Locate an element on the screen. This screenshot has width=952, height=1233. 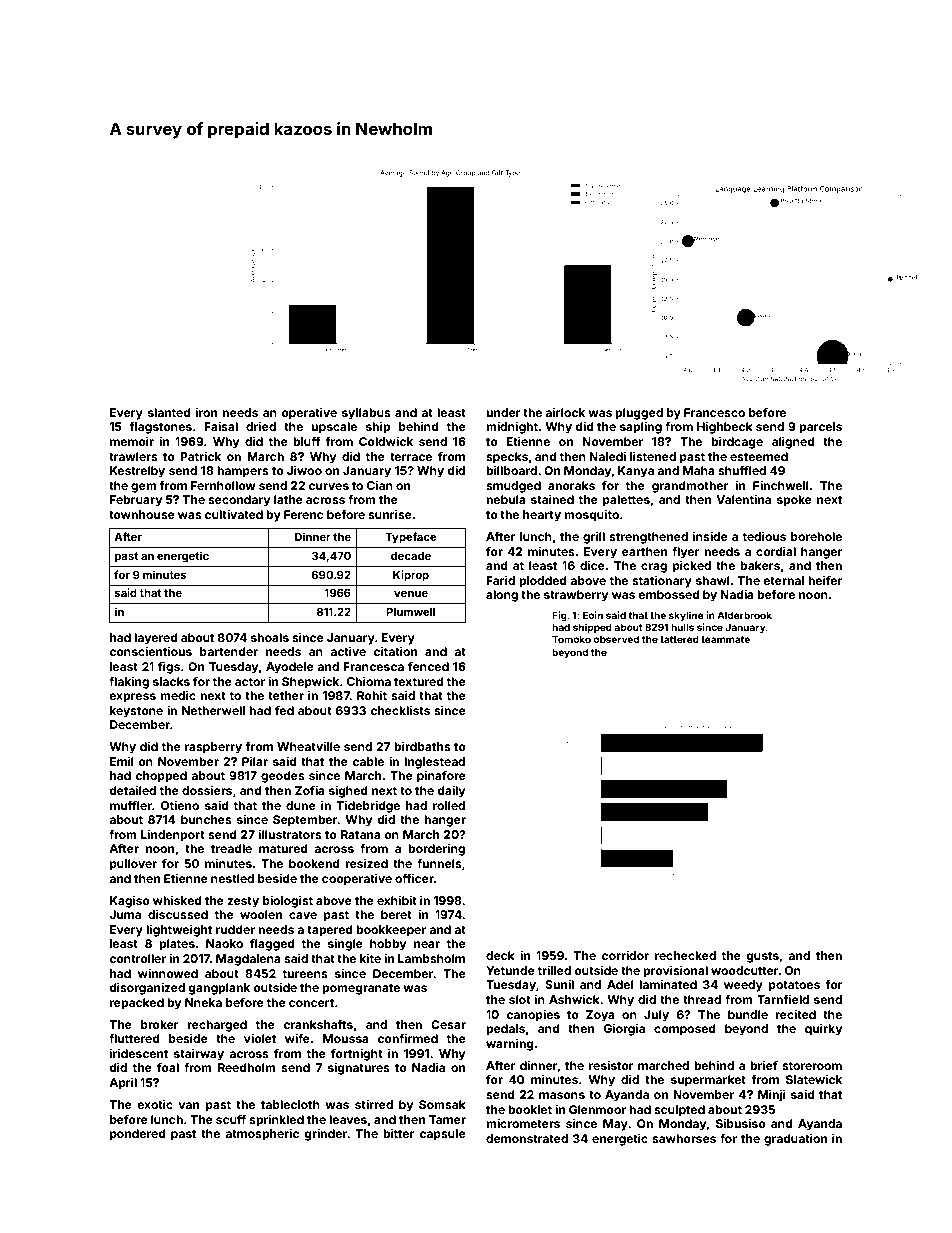
slanted is located at coordinates (169, 412).
